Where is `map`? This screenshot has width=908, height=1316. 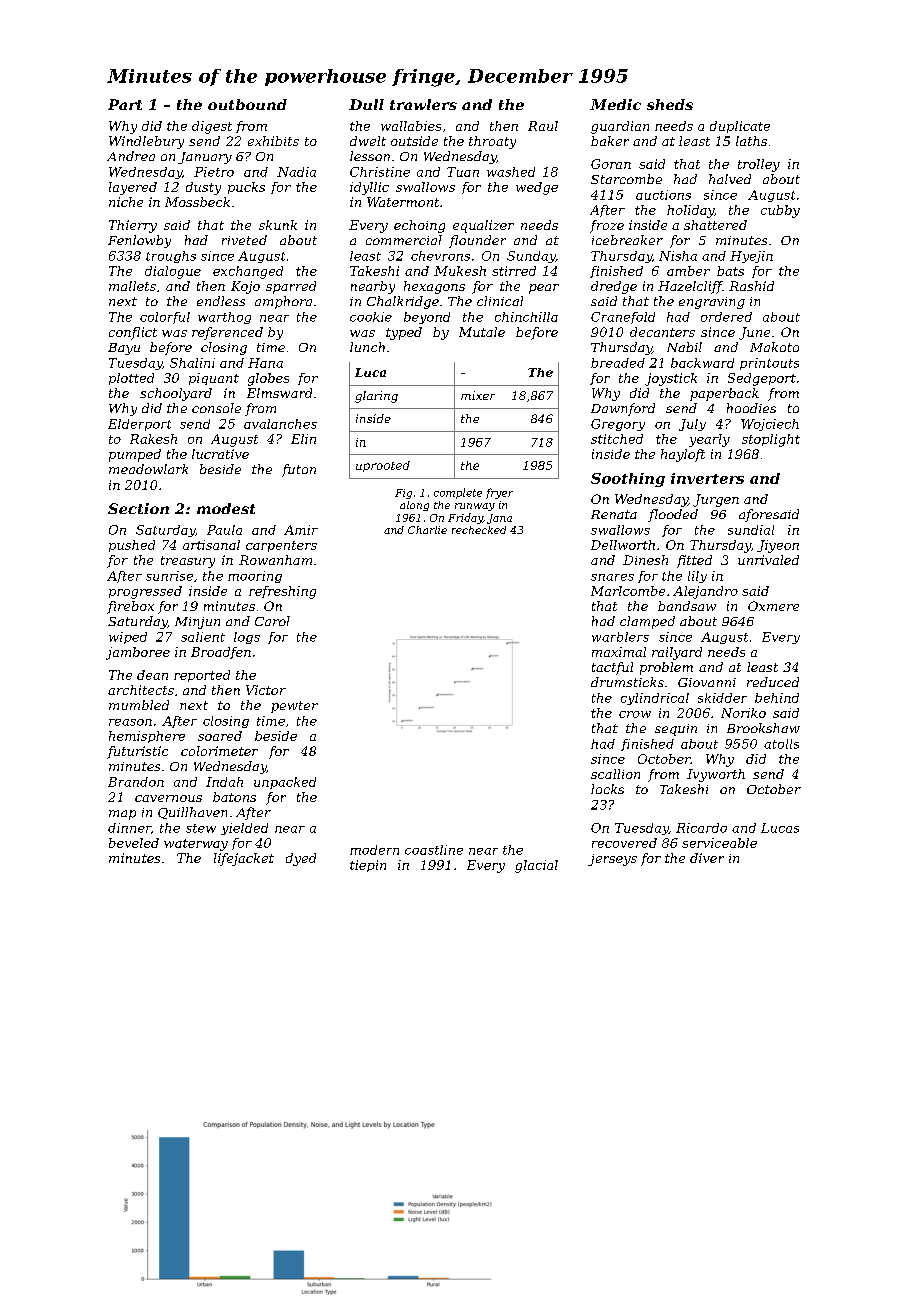 map is located at coordinates (122, 815).
